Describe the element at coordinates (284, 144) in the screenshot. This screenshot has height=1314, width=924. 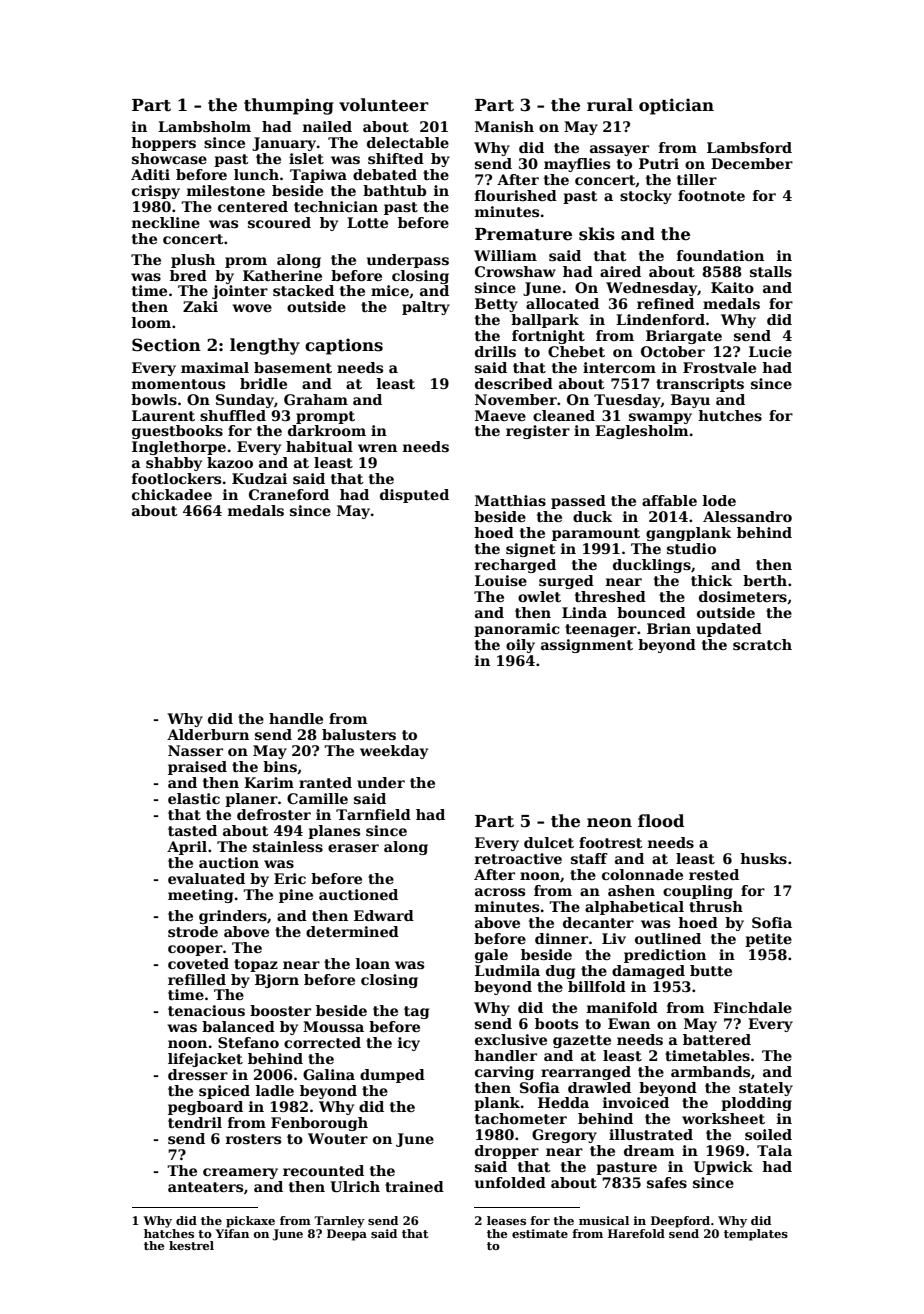
I see `January` at that location.
